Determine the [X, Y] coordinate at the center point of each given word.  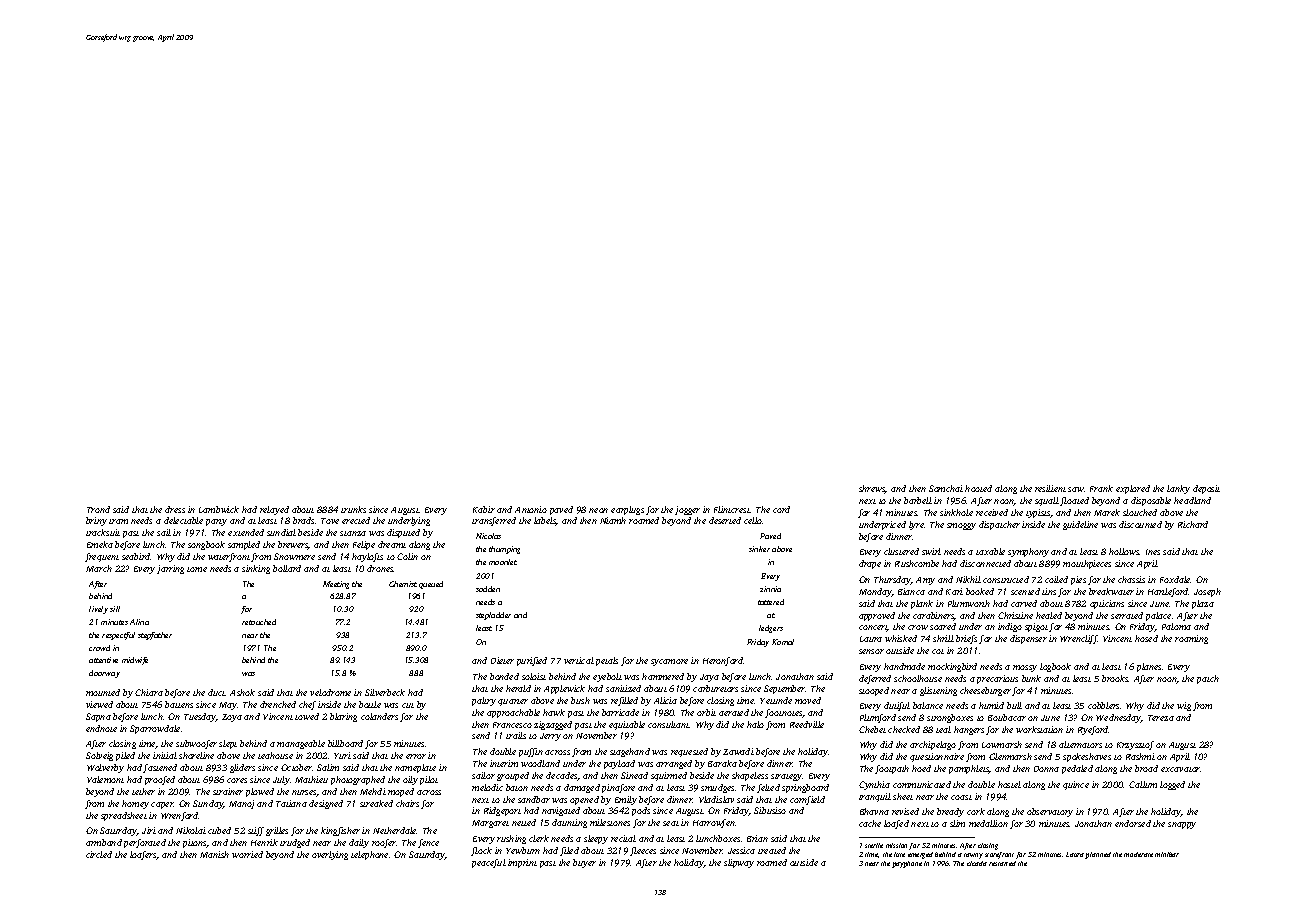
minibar [1167, 854]
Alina [139, 622]
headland [1192, 500]
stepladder [493, 616]
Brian [757, 838]
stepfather [155, 636]
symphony [1028, 552]
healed [1049, 615]
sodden [488, 589]
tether [143, 791]
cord [781, 509]
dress [175, 509]
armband [104, 842]
